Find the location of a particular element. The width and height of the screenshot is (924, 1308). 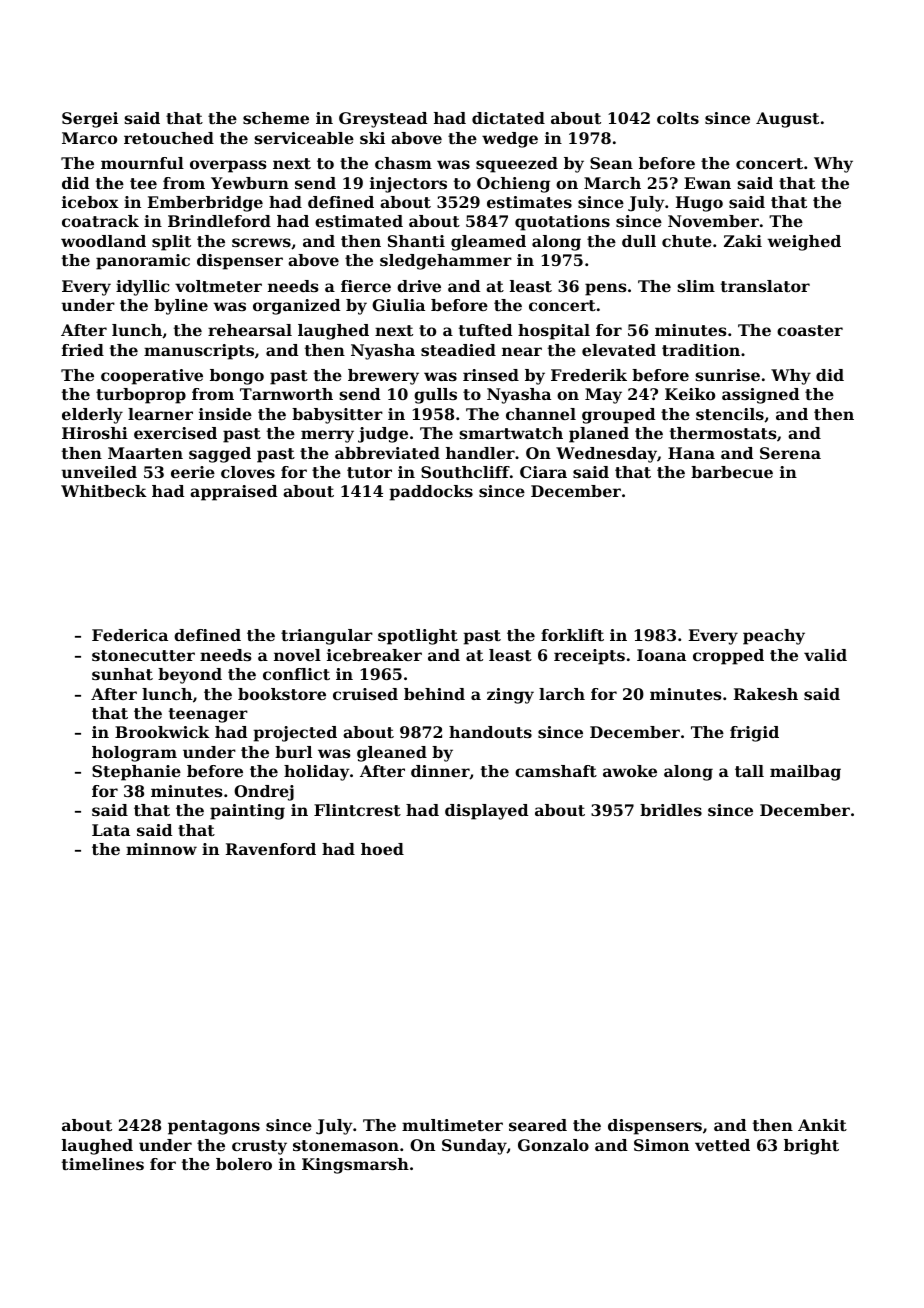

Sunday is located at coordinates (474, 1147).
